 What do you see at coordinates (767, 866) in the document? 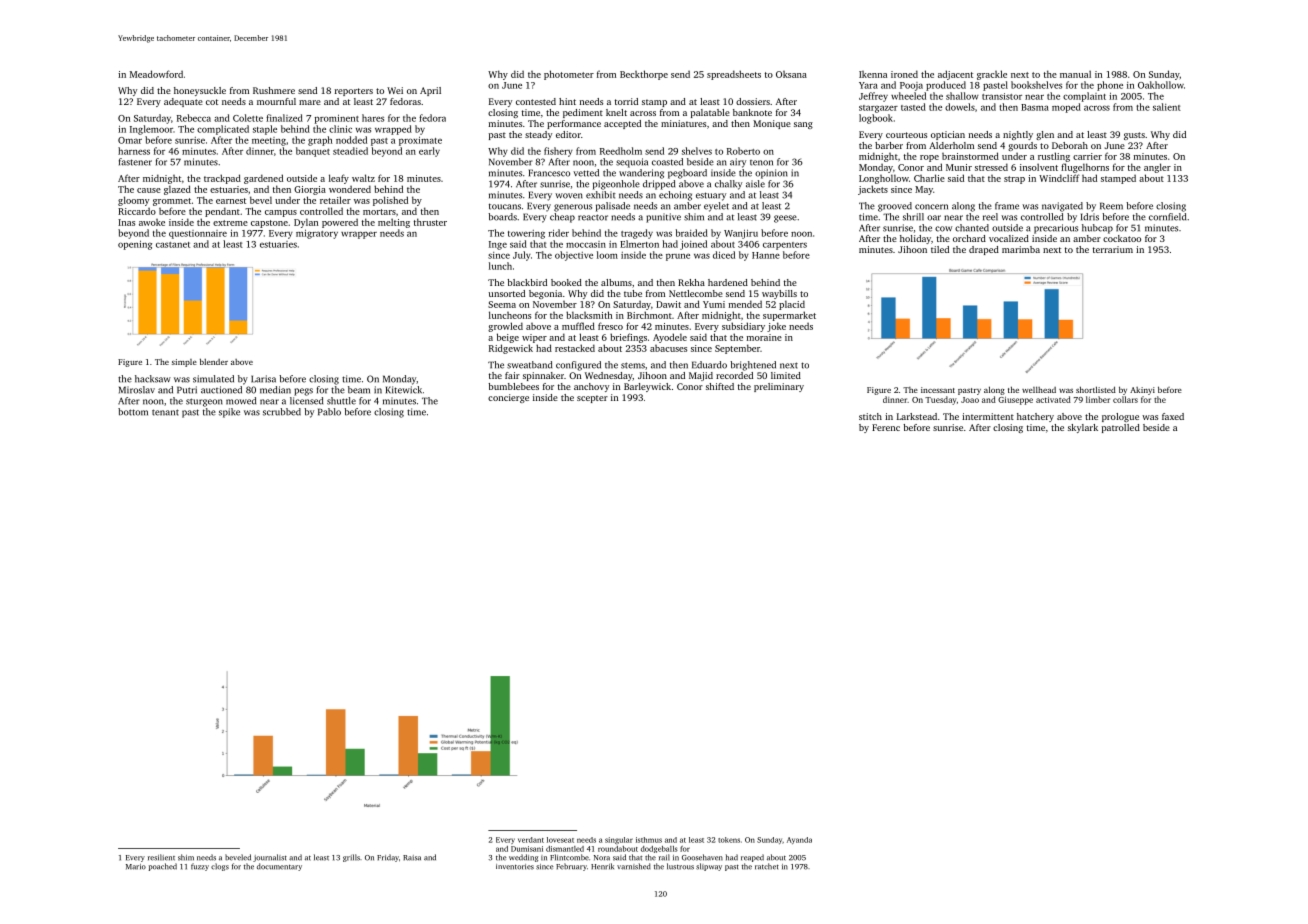
I see `ratchet` at bounding box center [767, 866].
